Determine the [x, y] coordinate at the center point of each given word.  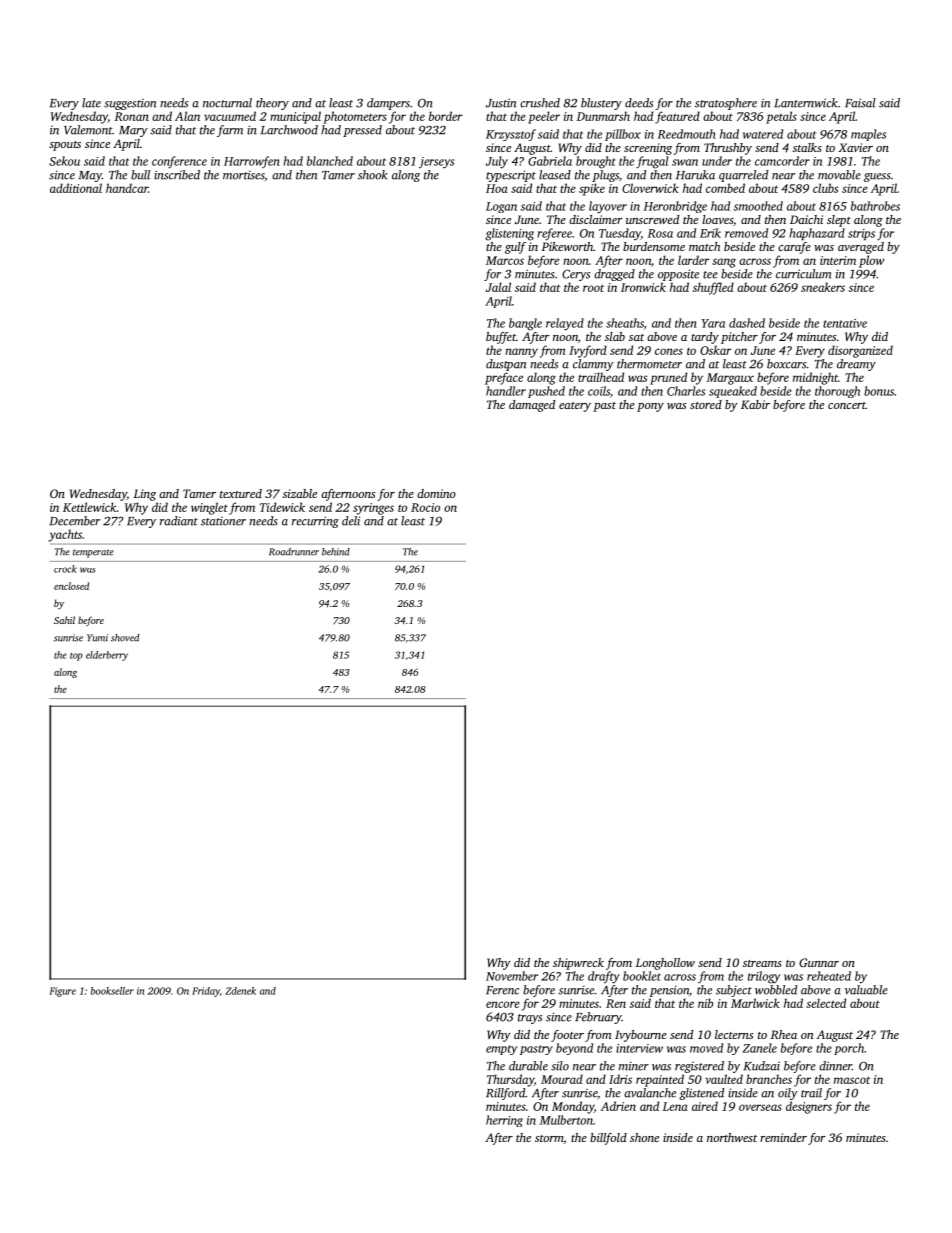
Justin [501, 103]
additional [76, 188]
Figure [62, 992]
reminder [783, 1137]
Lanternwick [806, 103]
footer [567, 1036]
